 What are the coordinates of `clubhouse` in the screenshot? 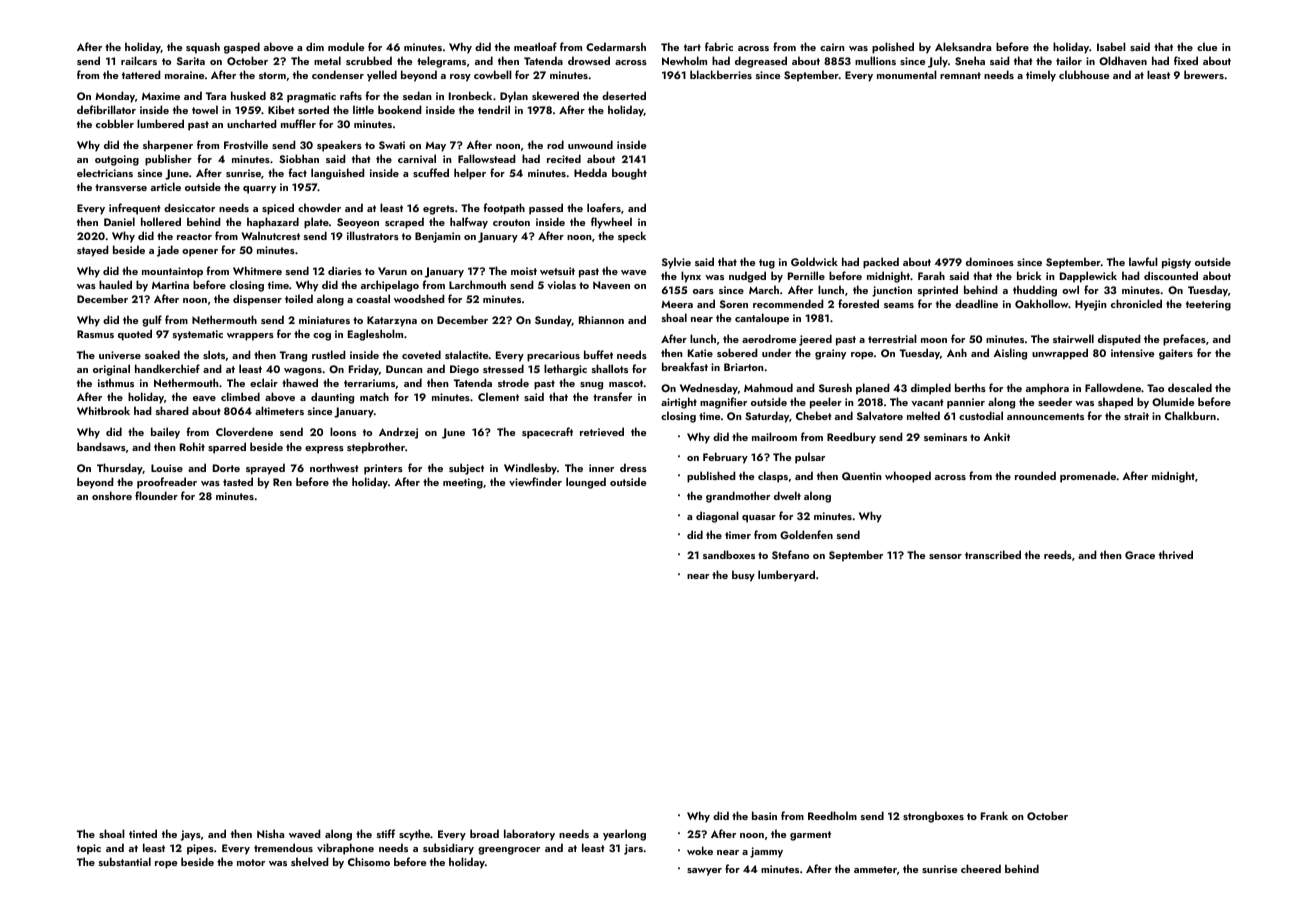 It's located at (1084, 74).
